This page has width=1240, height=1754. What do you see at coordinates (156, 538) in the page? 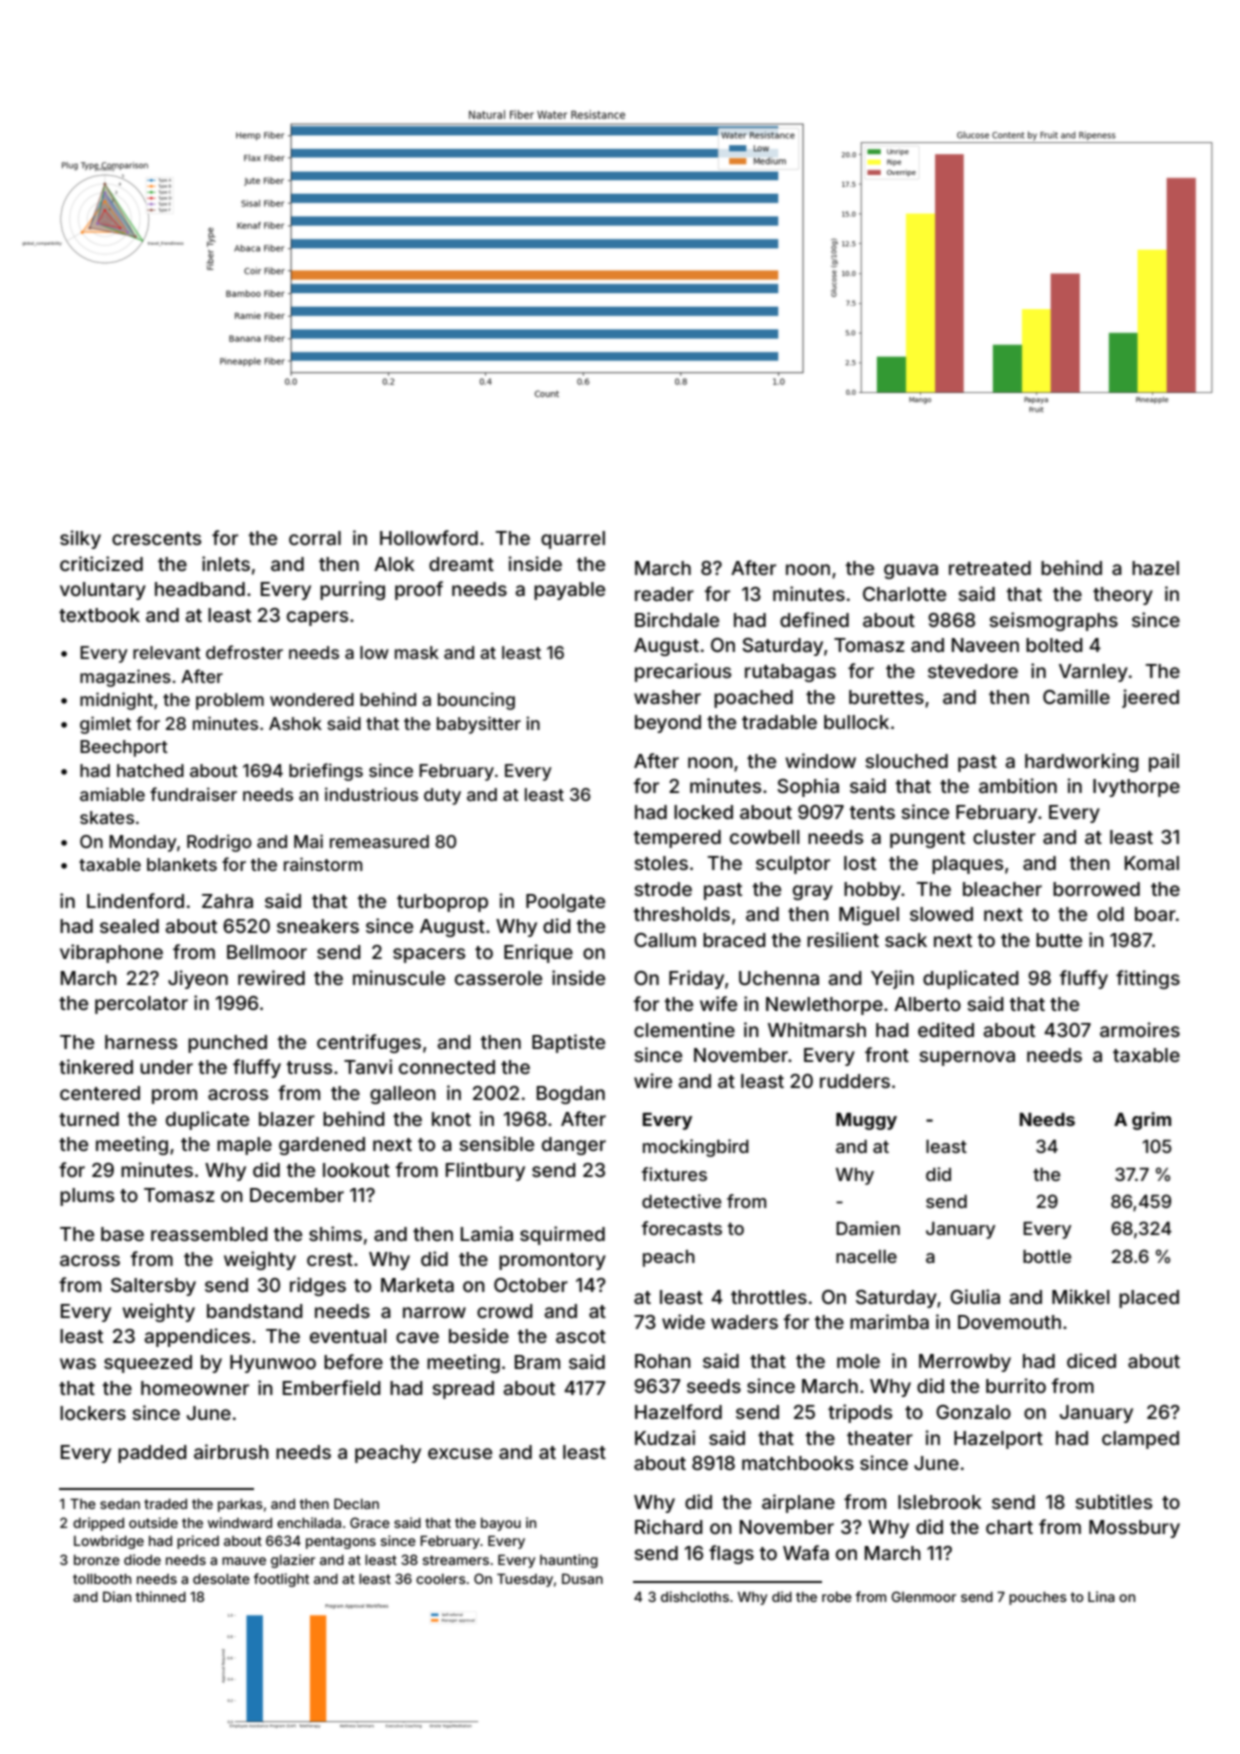
I see `crescents` at bounding box center [156, 538].
